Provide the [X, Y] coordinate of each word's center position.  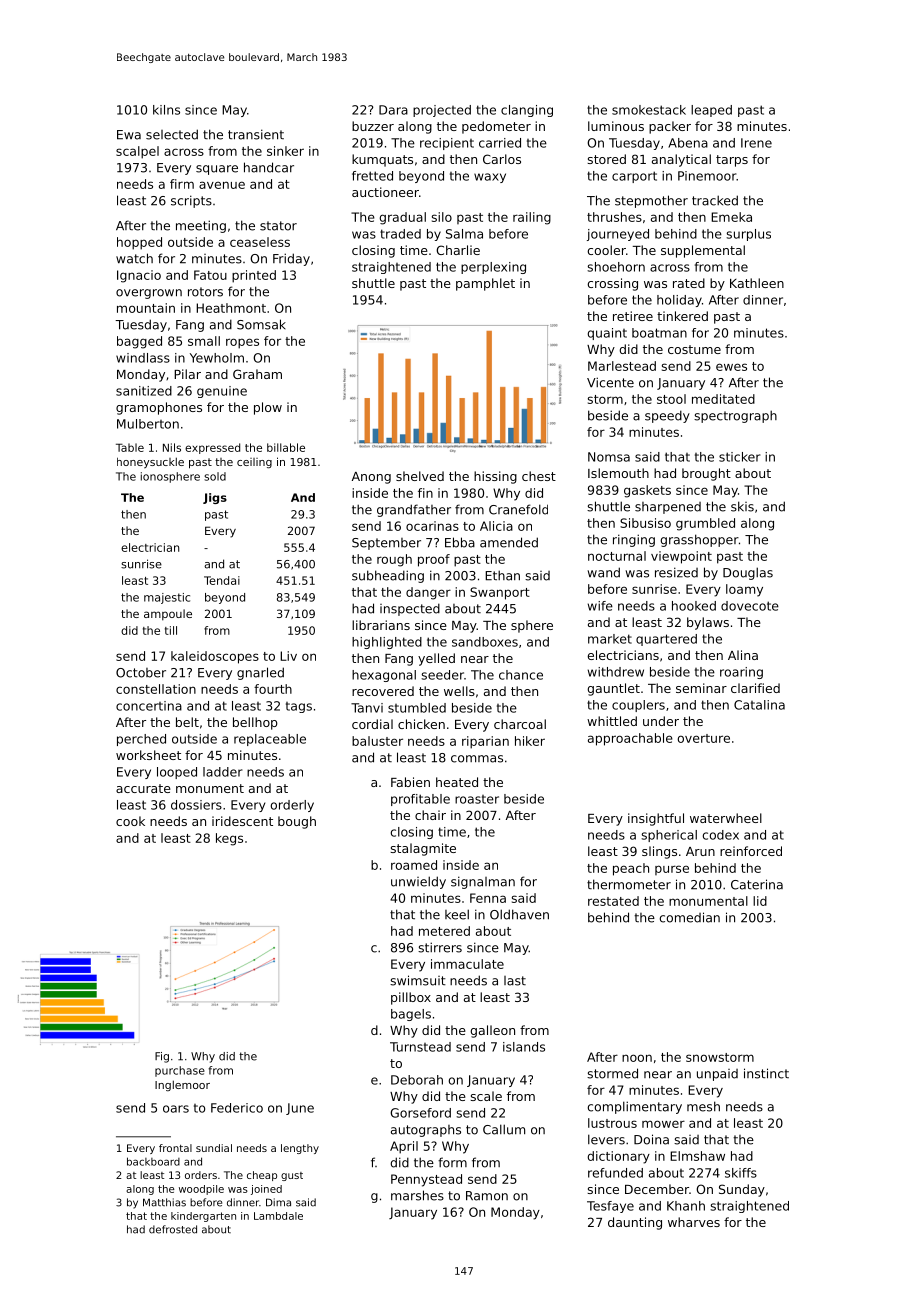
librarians [381, 625]
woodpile [201, 1190]
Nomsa [609, 457]
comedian [690, 917]
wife [600, 606]
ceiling [254, 463]
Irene [756, 143]
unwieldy [418, 882]
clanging [527, 111]
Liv [288, 656]
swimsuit [418, 980]
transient [256, 134]
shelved [420, 476]
